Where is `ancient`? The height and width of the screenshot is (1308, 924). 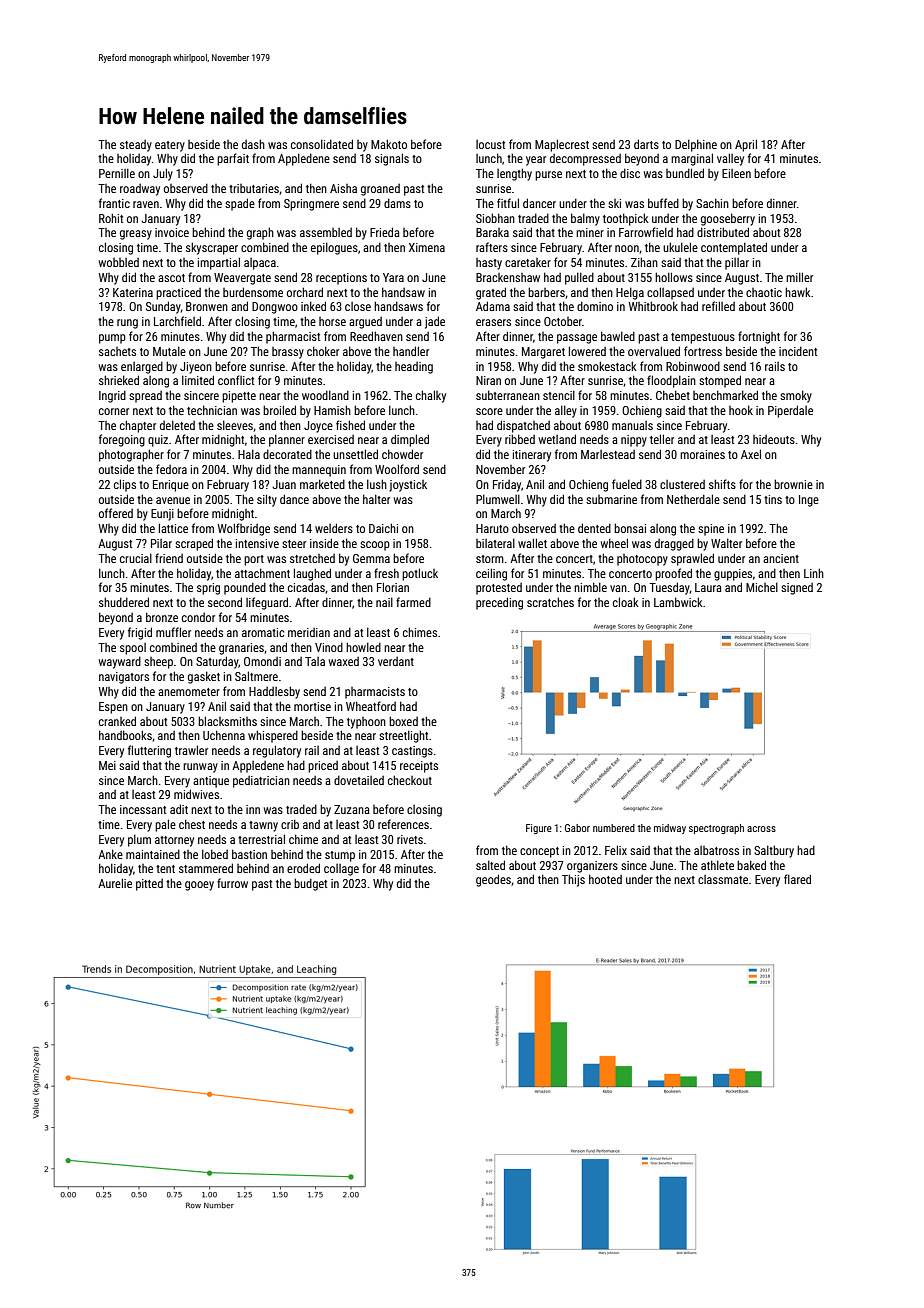
ancient is located at coordinates (781, 558).
